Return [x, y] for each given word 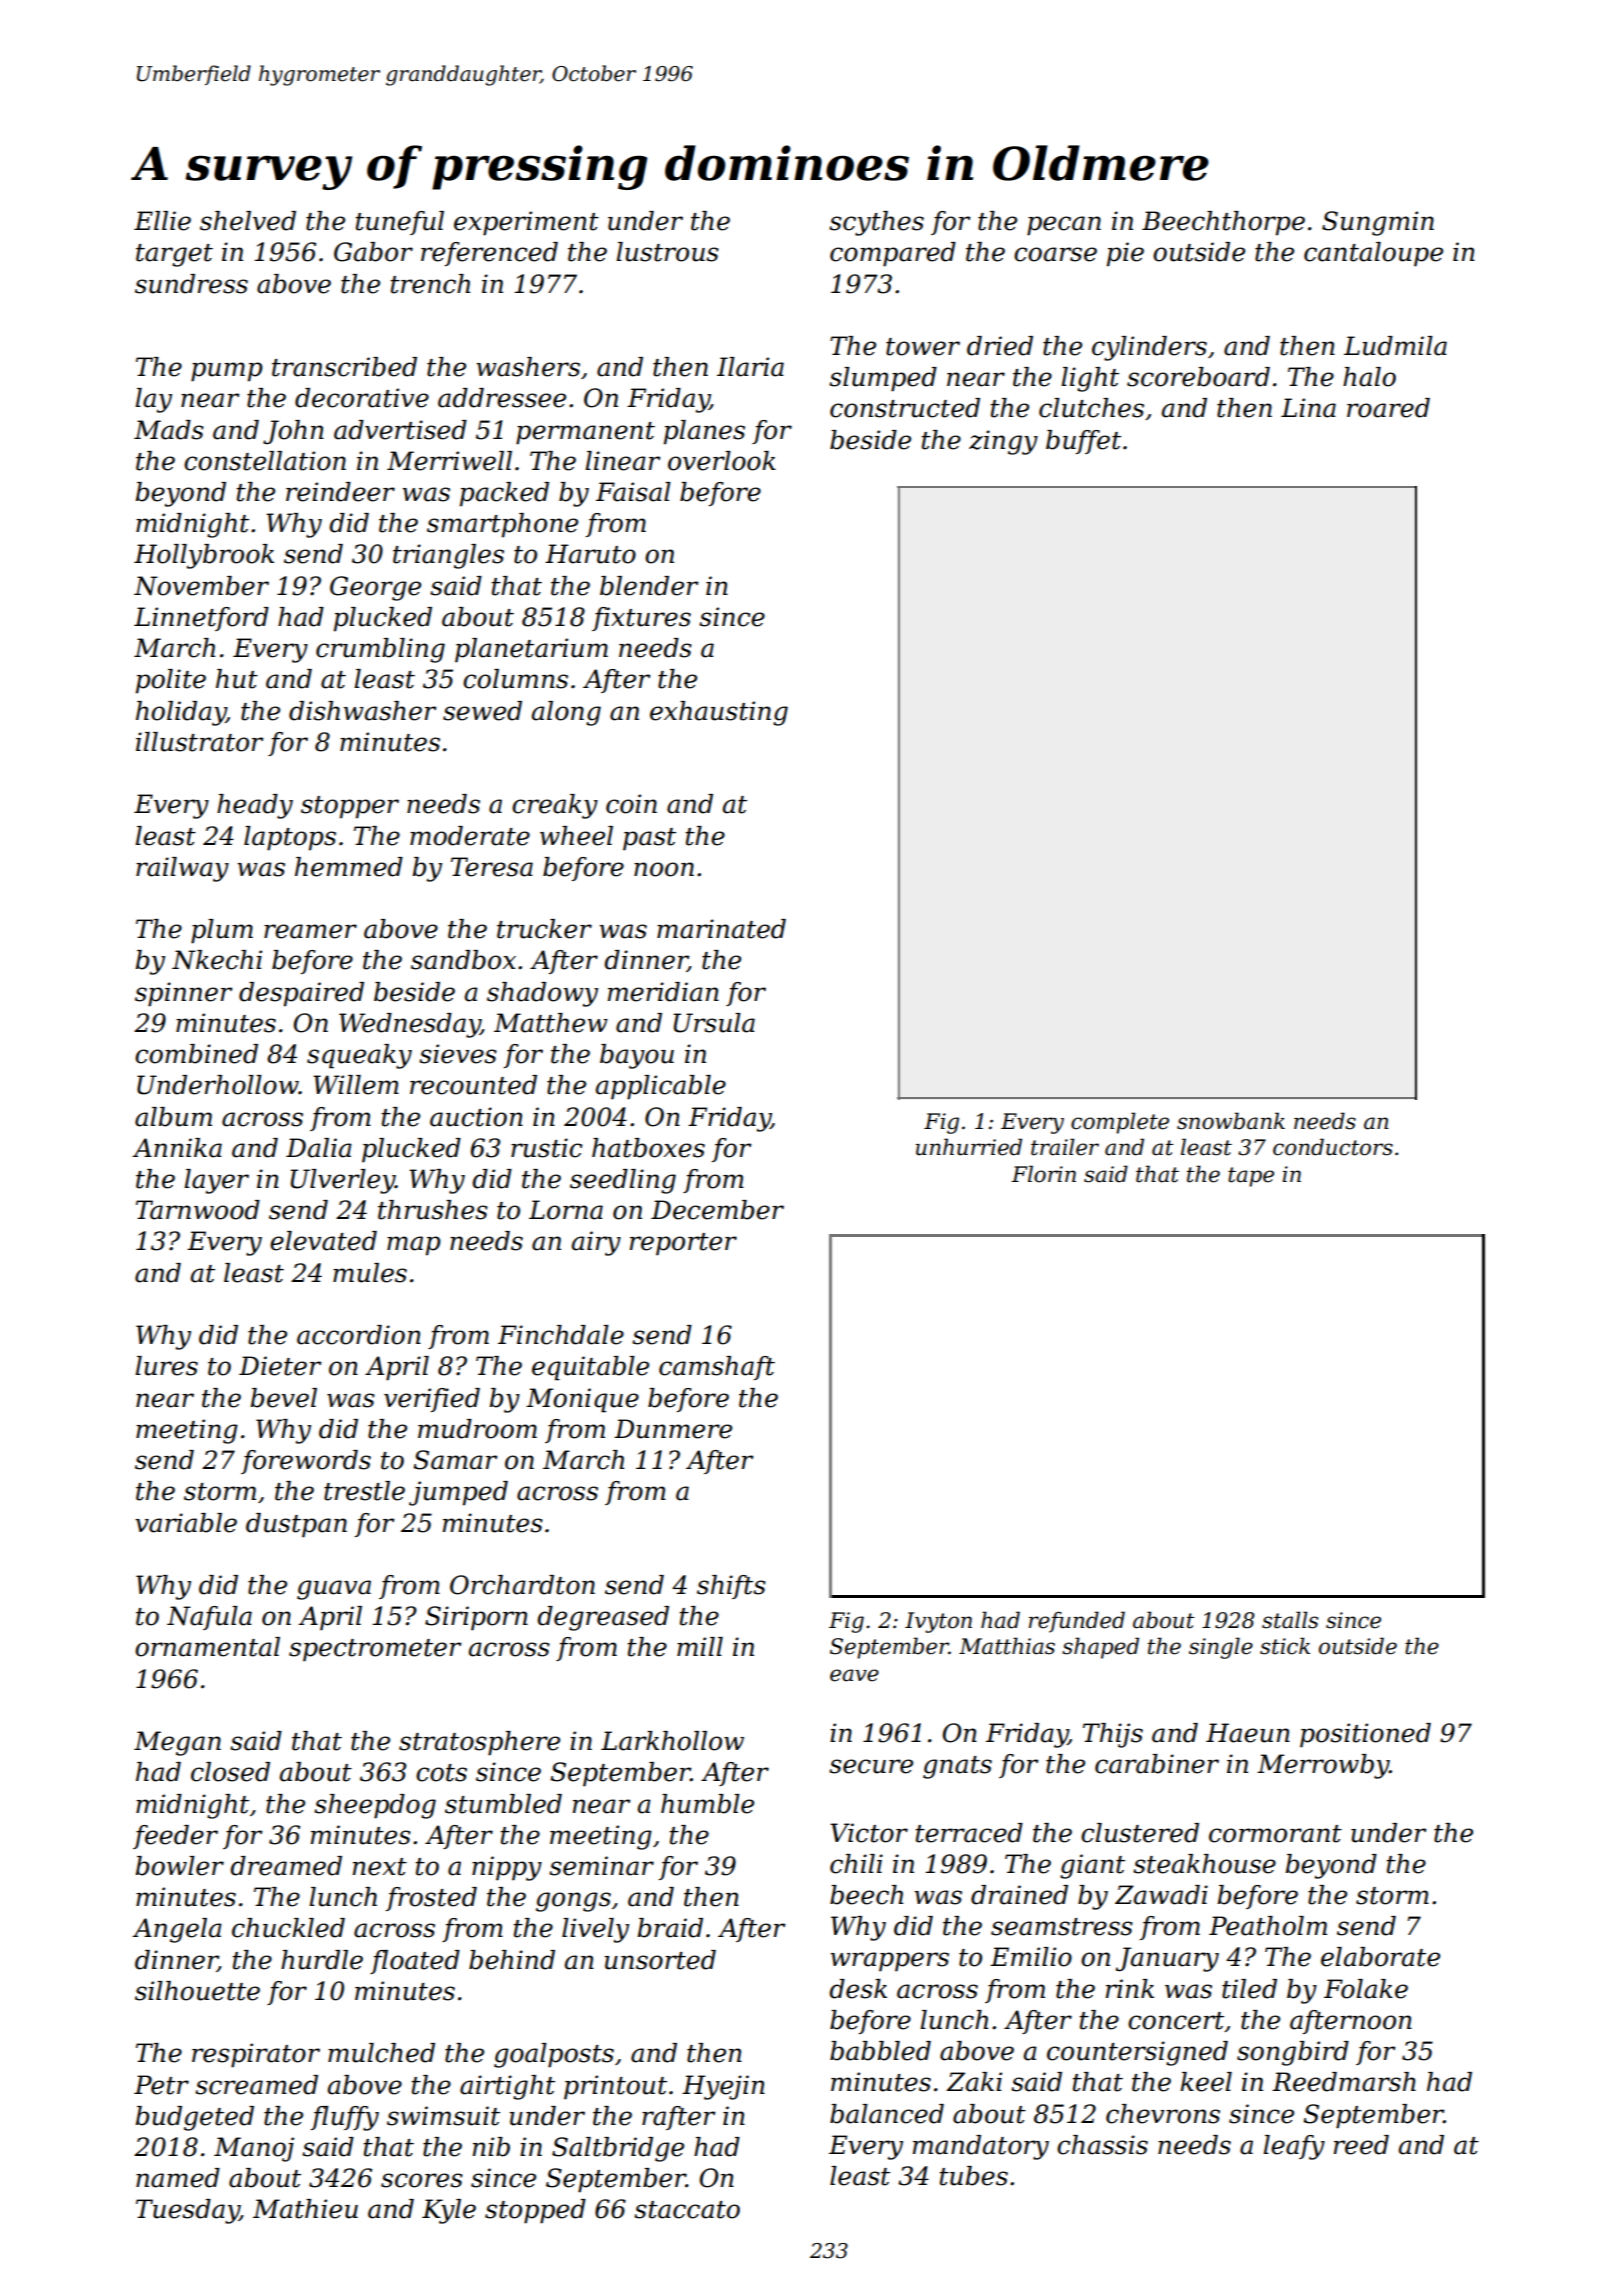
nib [491, 2147]
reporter [683, 1244]
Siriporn [476, 1618]
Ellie [162, 221]
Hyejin [723, 2087]
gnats [957, 1767]
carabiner [1157, 1764]
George [375, 588]
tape [1251, 1177]
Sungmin [1378, 223]
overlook [722, 461]
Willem [356, 1085]
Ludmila [1395, 346]
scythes [876, 223]
